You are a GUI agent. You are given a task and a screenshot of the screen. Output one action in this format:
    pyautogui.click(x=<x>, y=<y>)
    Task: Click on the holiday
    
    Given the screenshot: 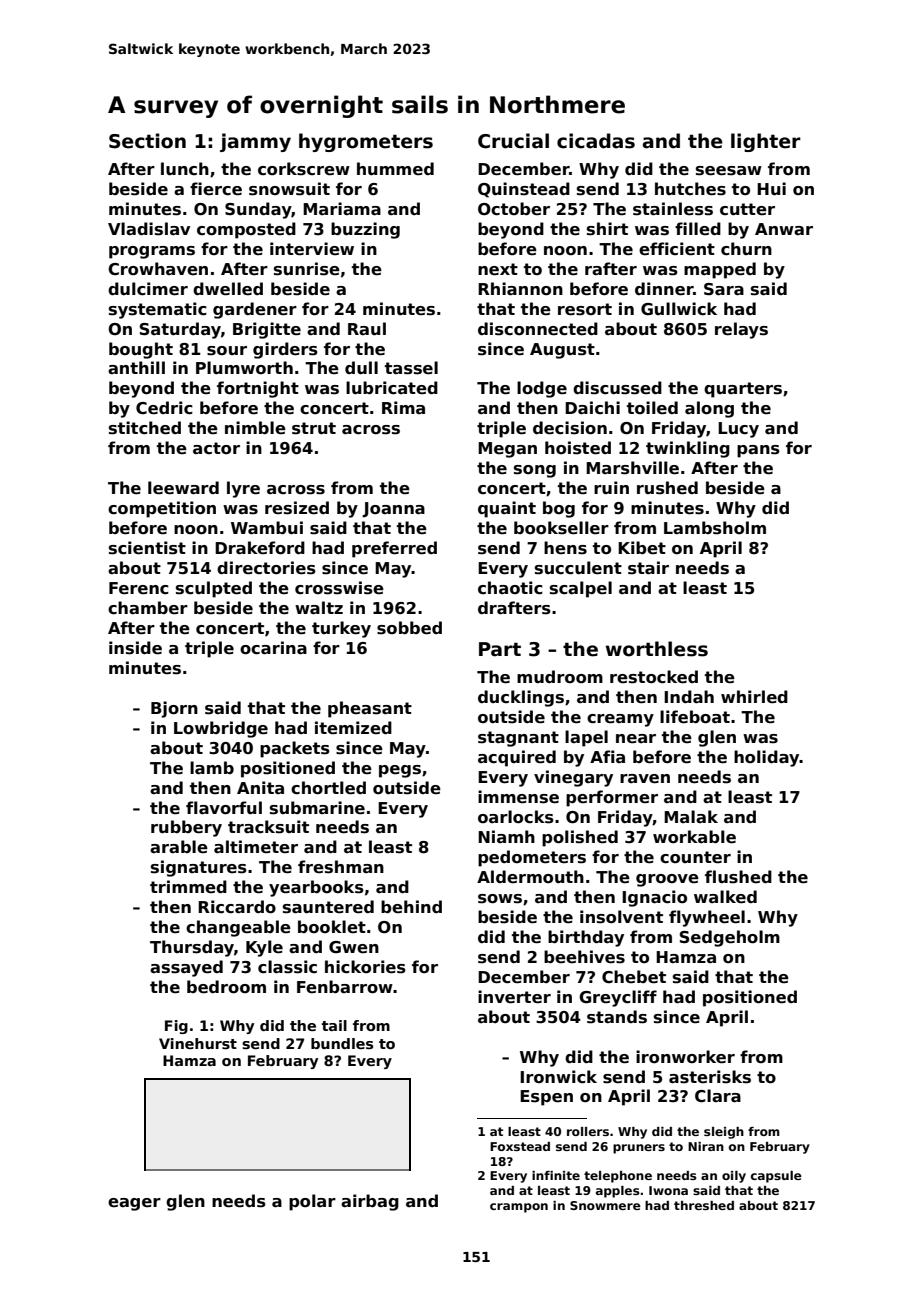 What is the action you would take?
    pyautogui.click(x=767, y=758)
